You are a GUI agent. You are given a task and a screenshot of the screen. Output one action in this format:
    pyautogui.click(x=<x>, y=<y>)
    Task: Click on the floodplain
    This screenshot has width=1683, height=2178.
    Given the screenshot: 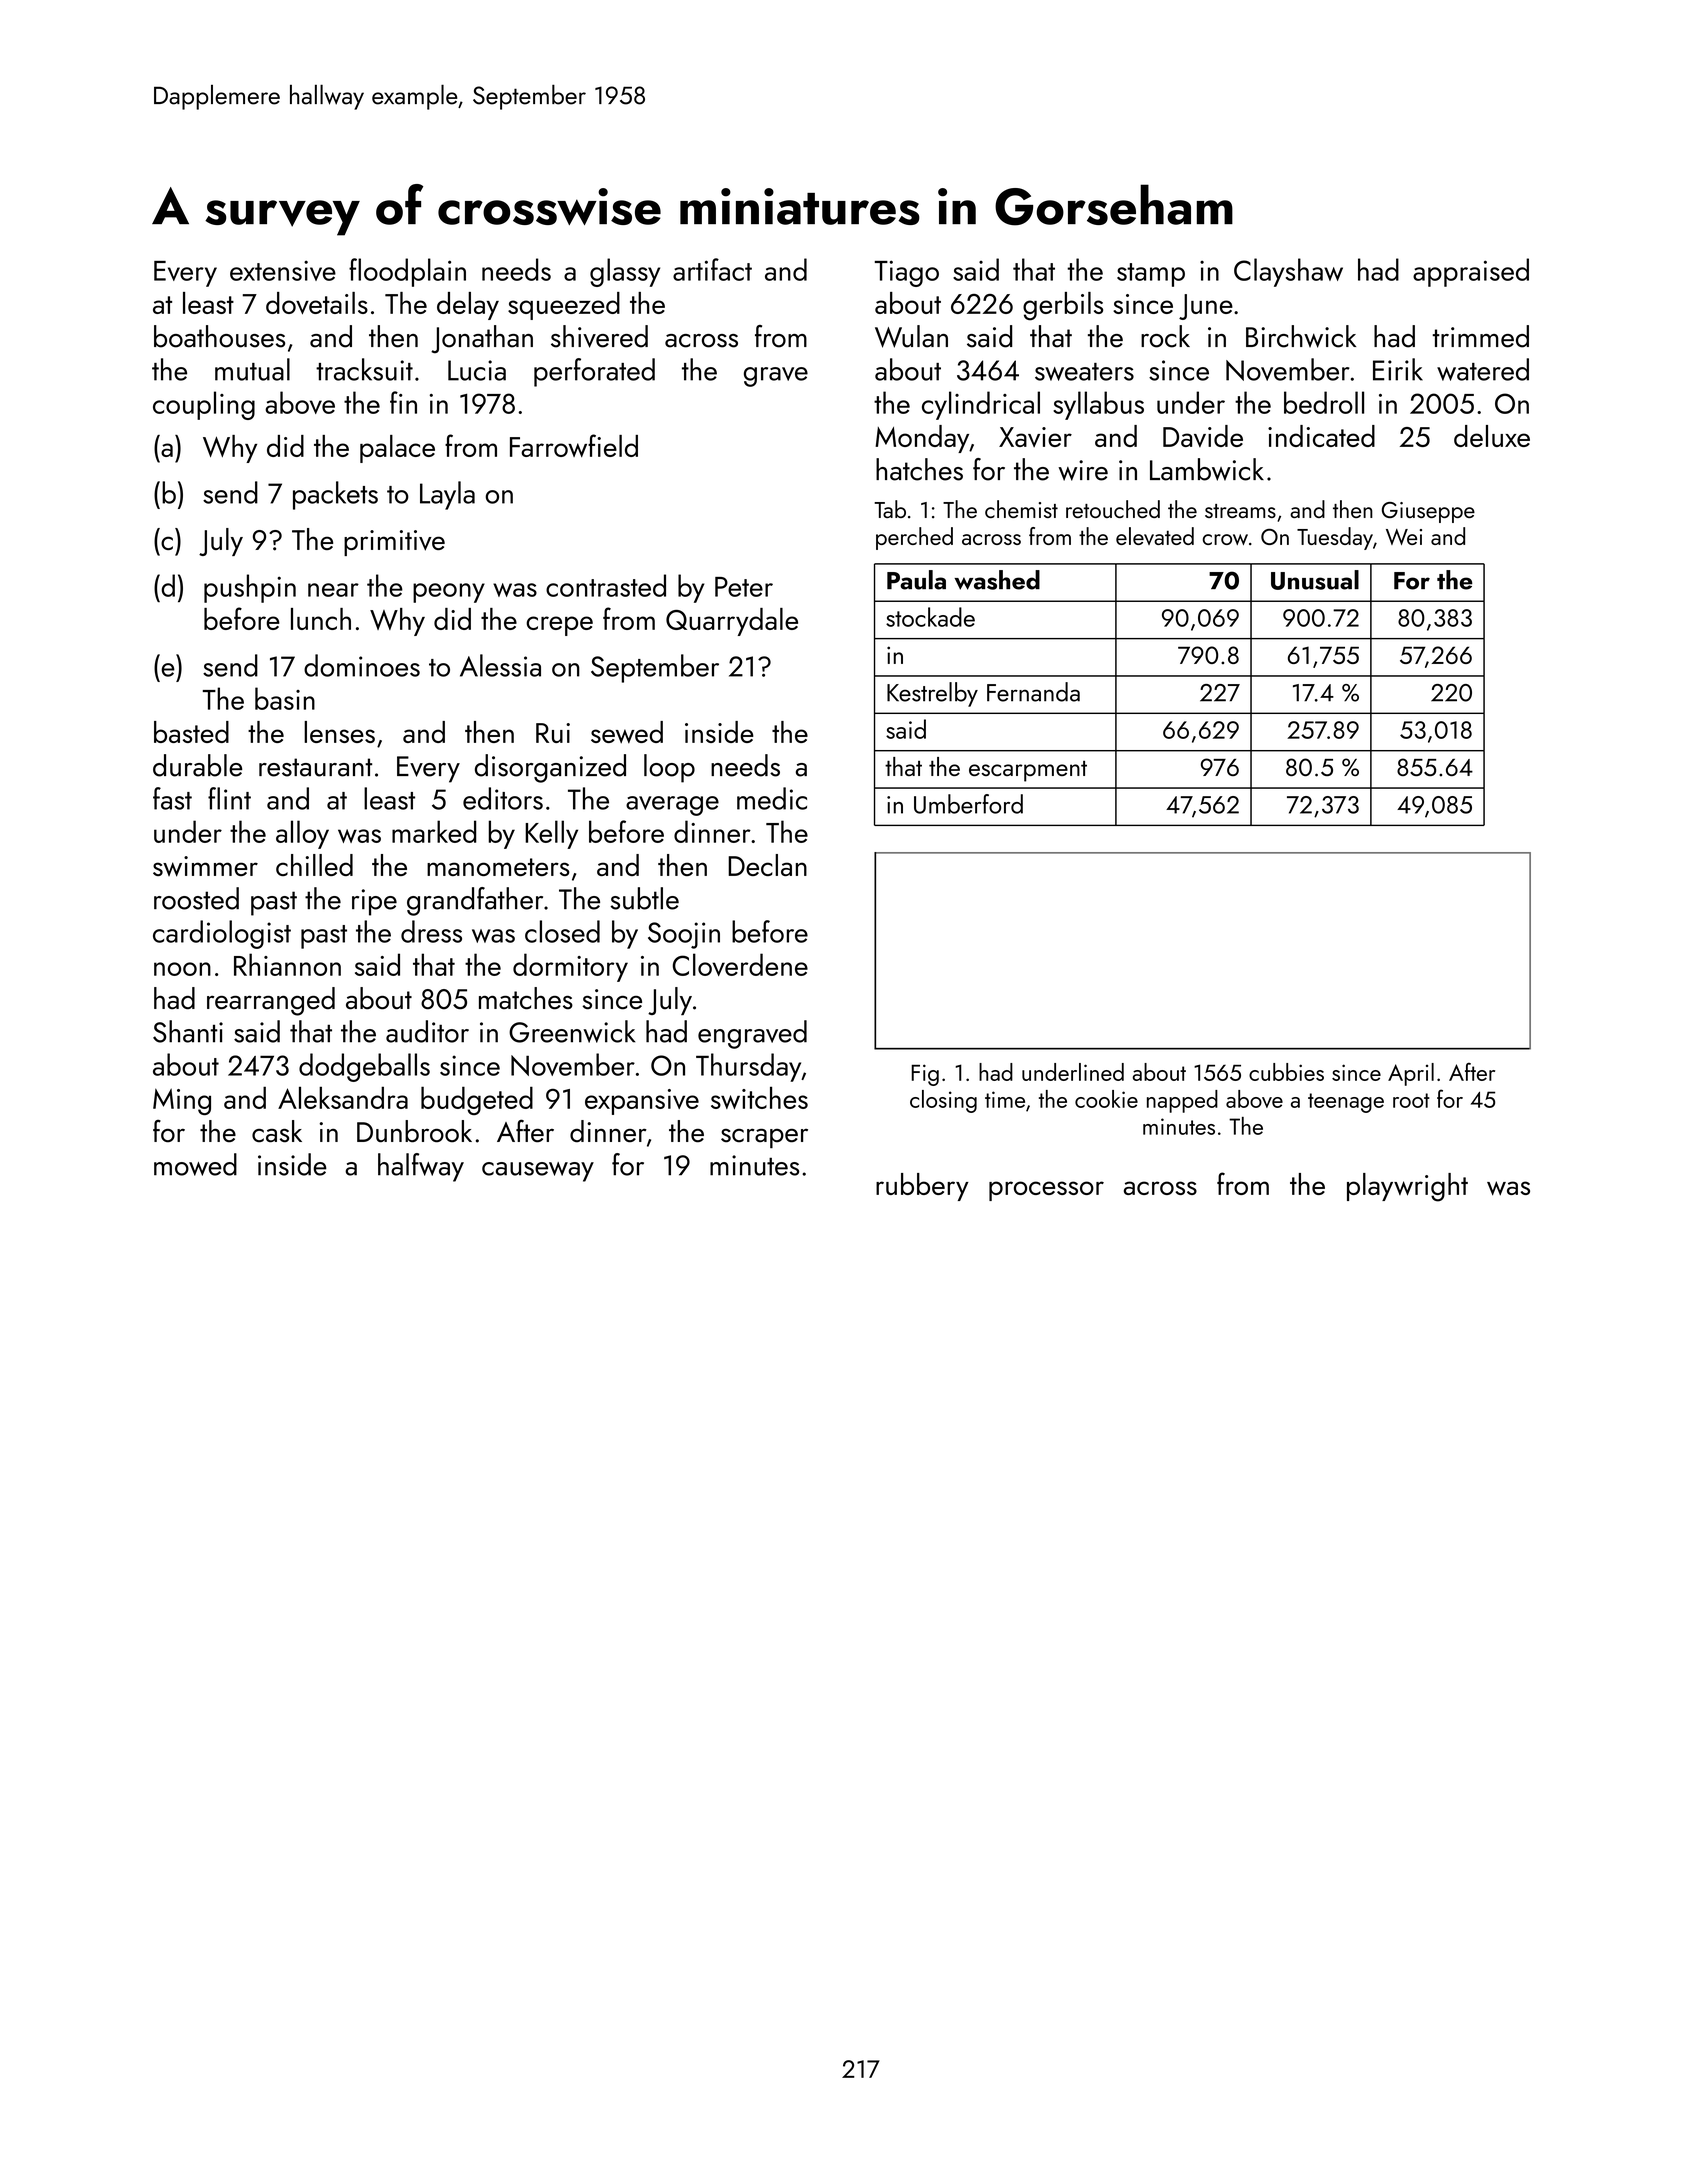 What is the action you would take?
    pyautogui.click(x=407, y=272)
